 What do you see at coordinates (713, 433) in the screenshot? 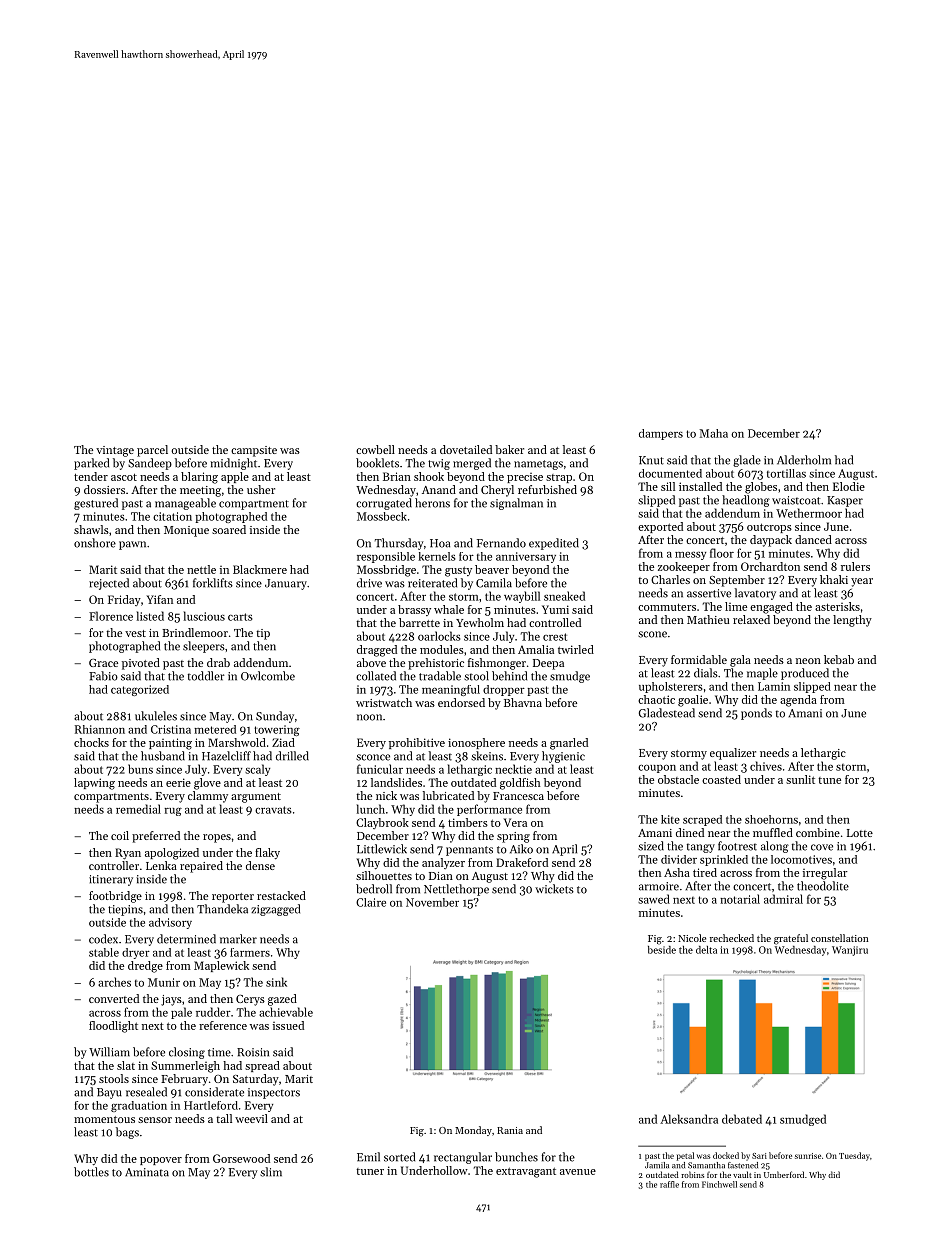
I see `Maha` at bounding box center [713, 433].
